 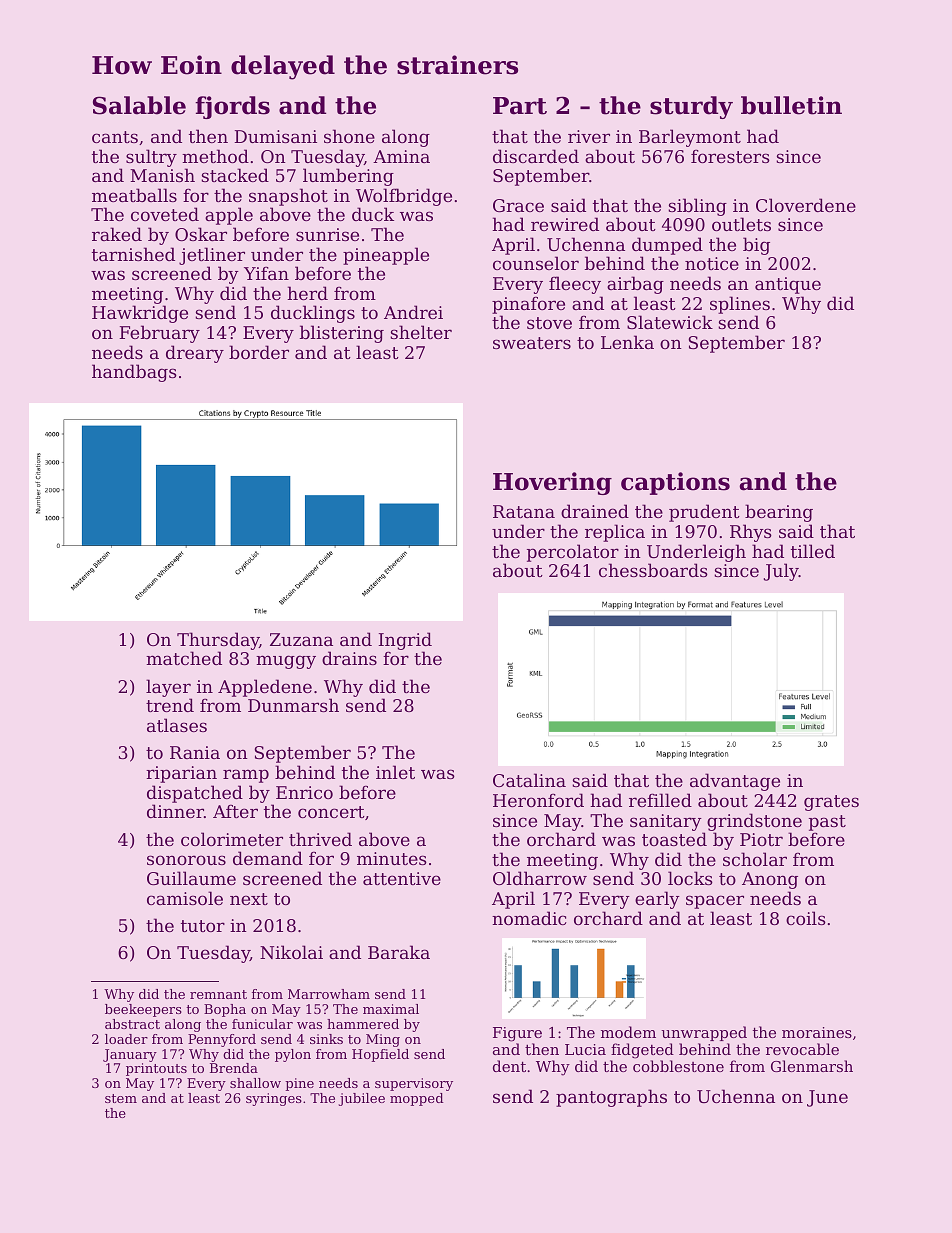 I want to click on Rhys, so click(x=751, y=533).
